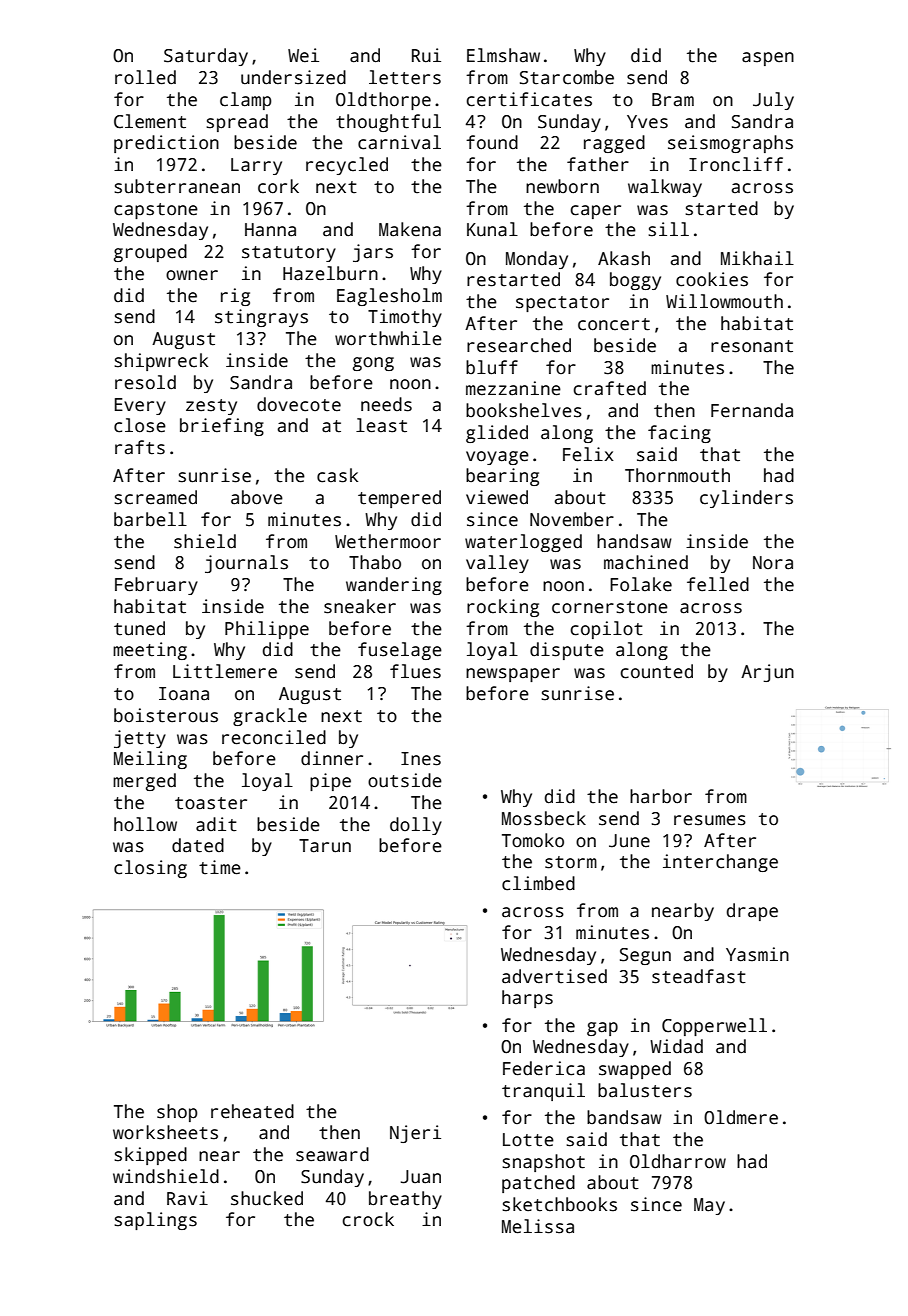 This screenshot has width=908, height=1316. What do you see at coordinates (267, 1198) in the screenshot?
I see `shucked` at bounding box center [267, 1198].
